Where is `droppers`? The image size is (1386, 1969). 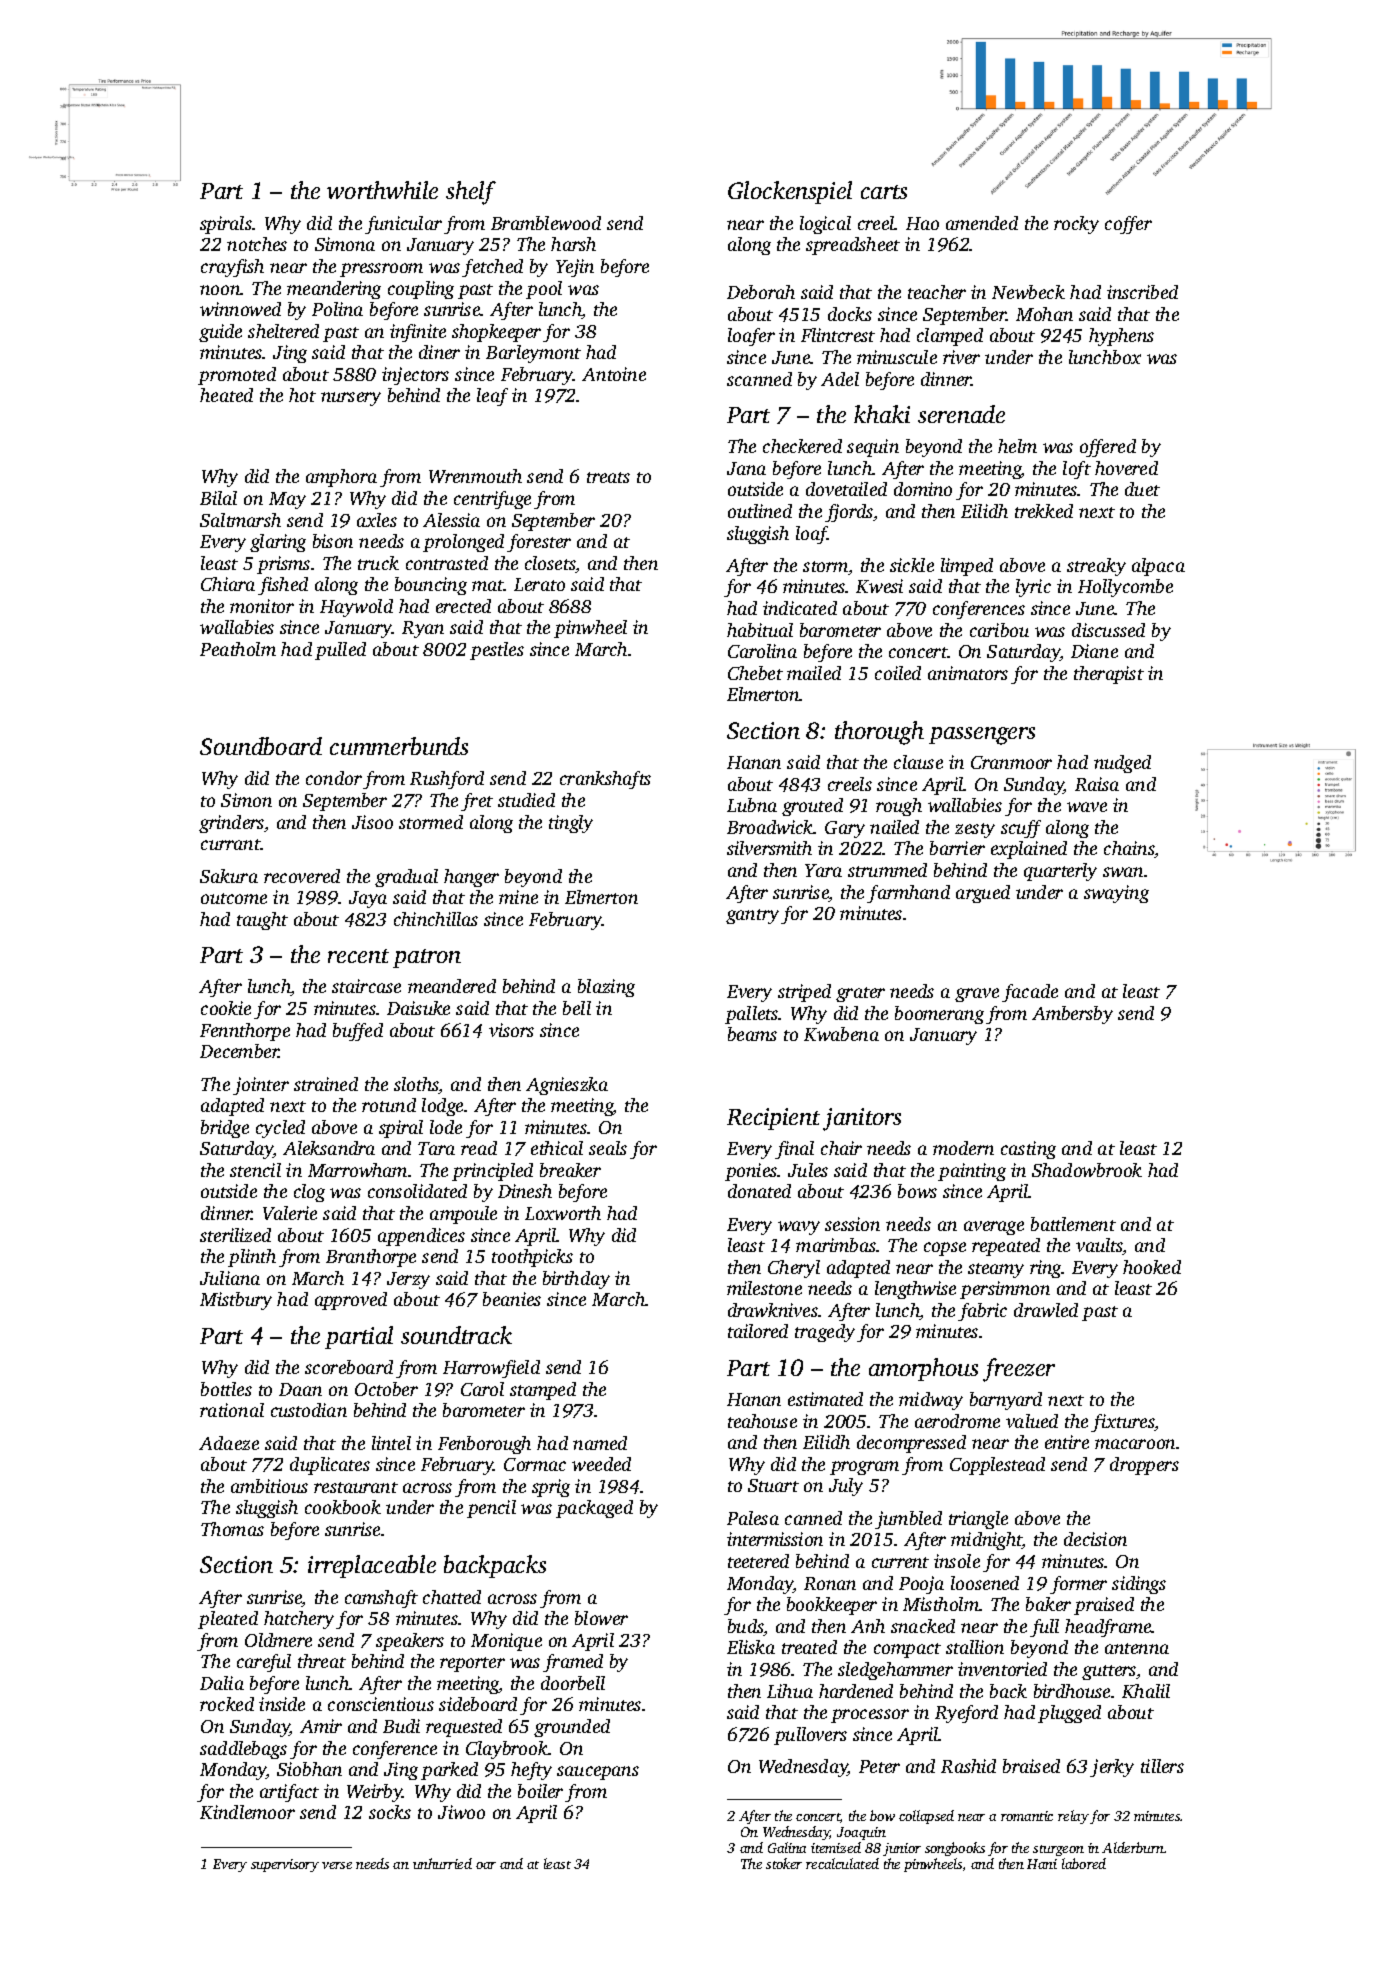
droppers is located at coordinates (1144, 1466).
